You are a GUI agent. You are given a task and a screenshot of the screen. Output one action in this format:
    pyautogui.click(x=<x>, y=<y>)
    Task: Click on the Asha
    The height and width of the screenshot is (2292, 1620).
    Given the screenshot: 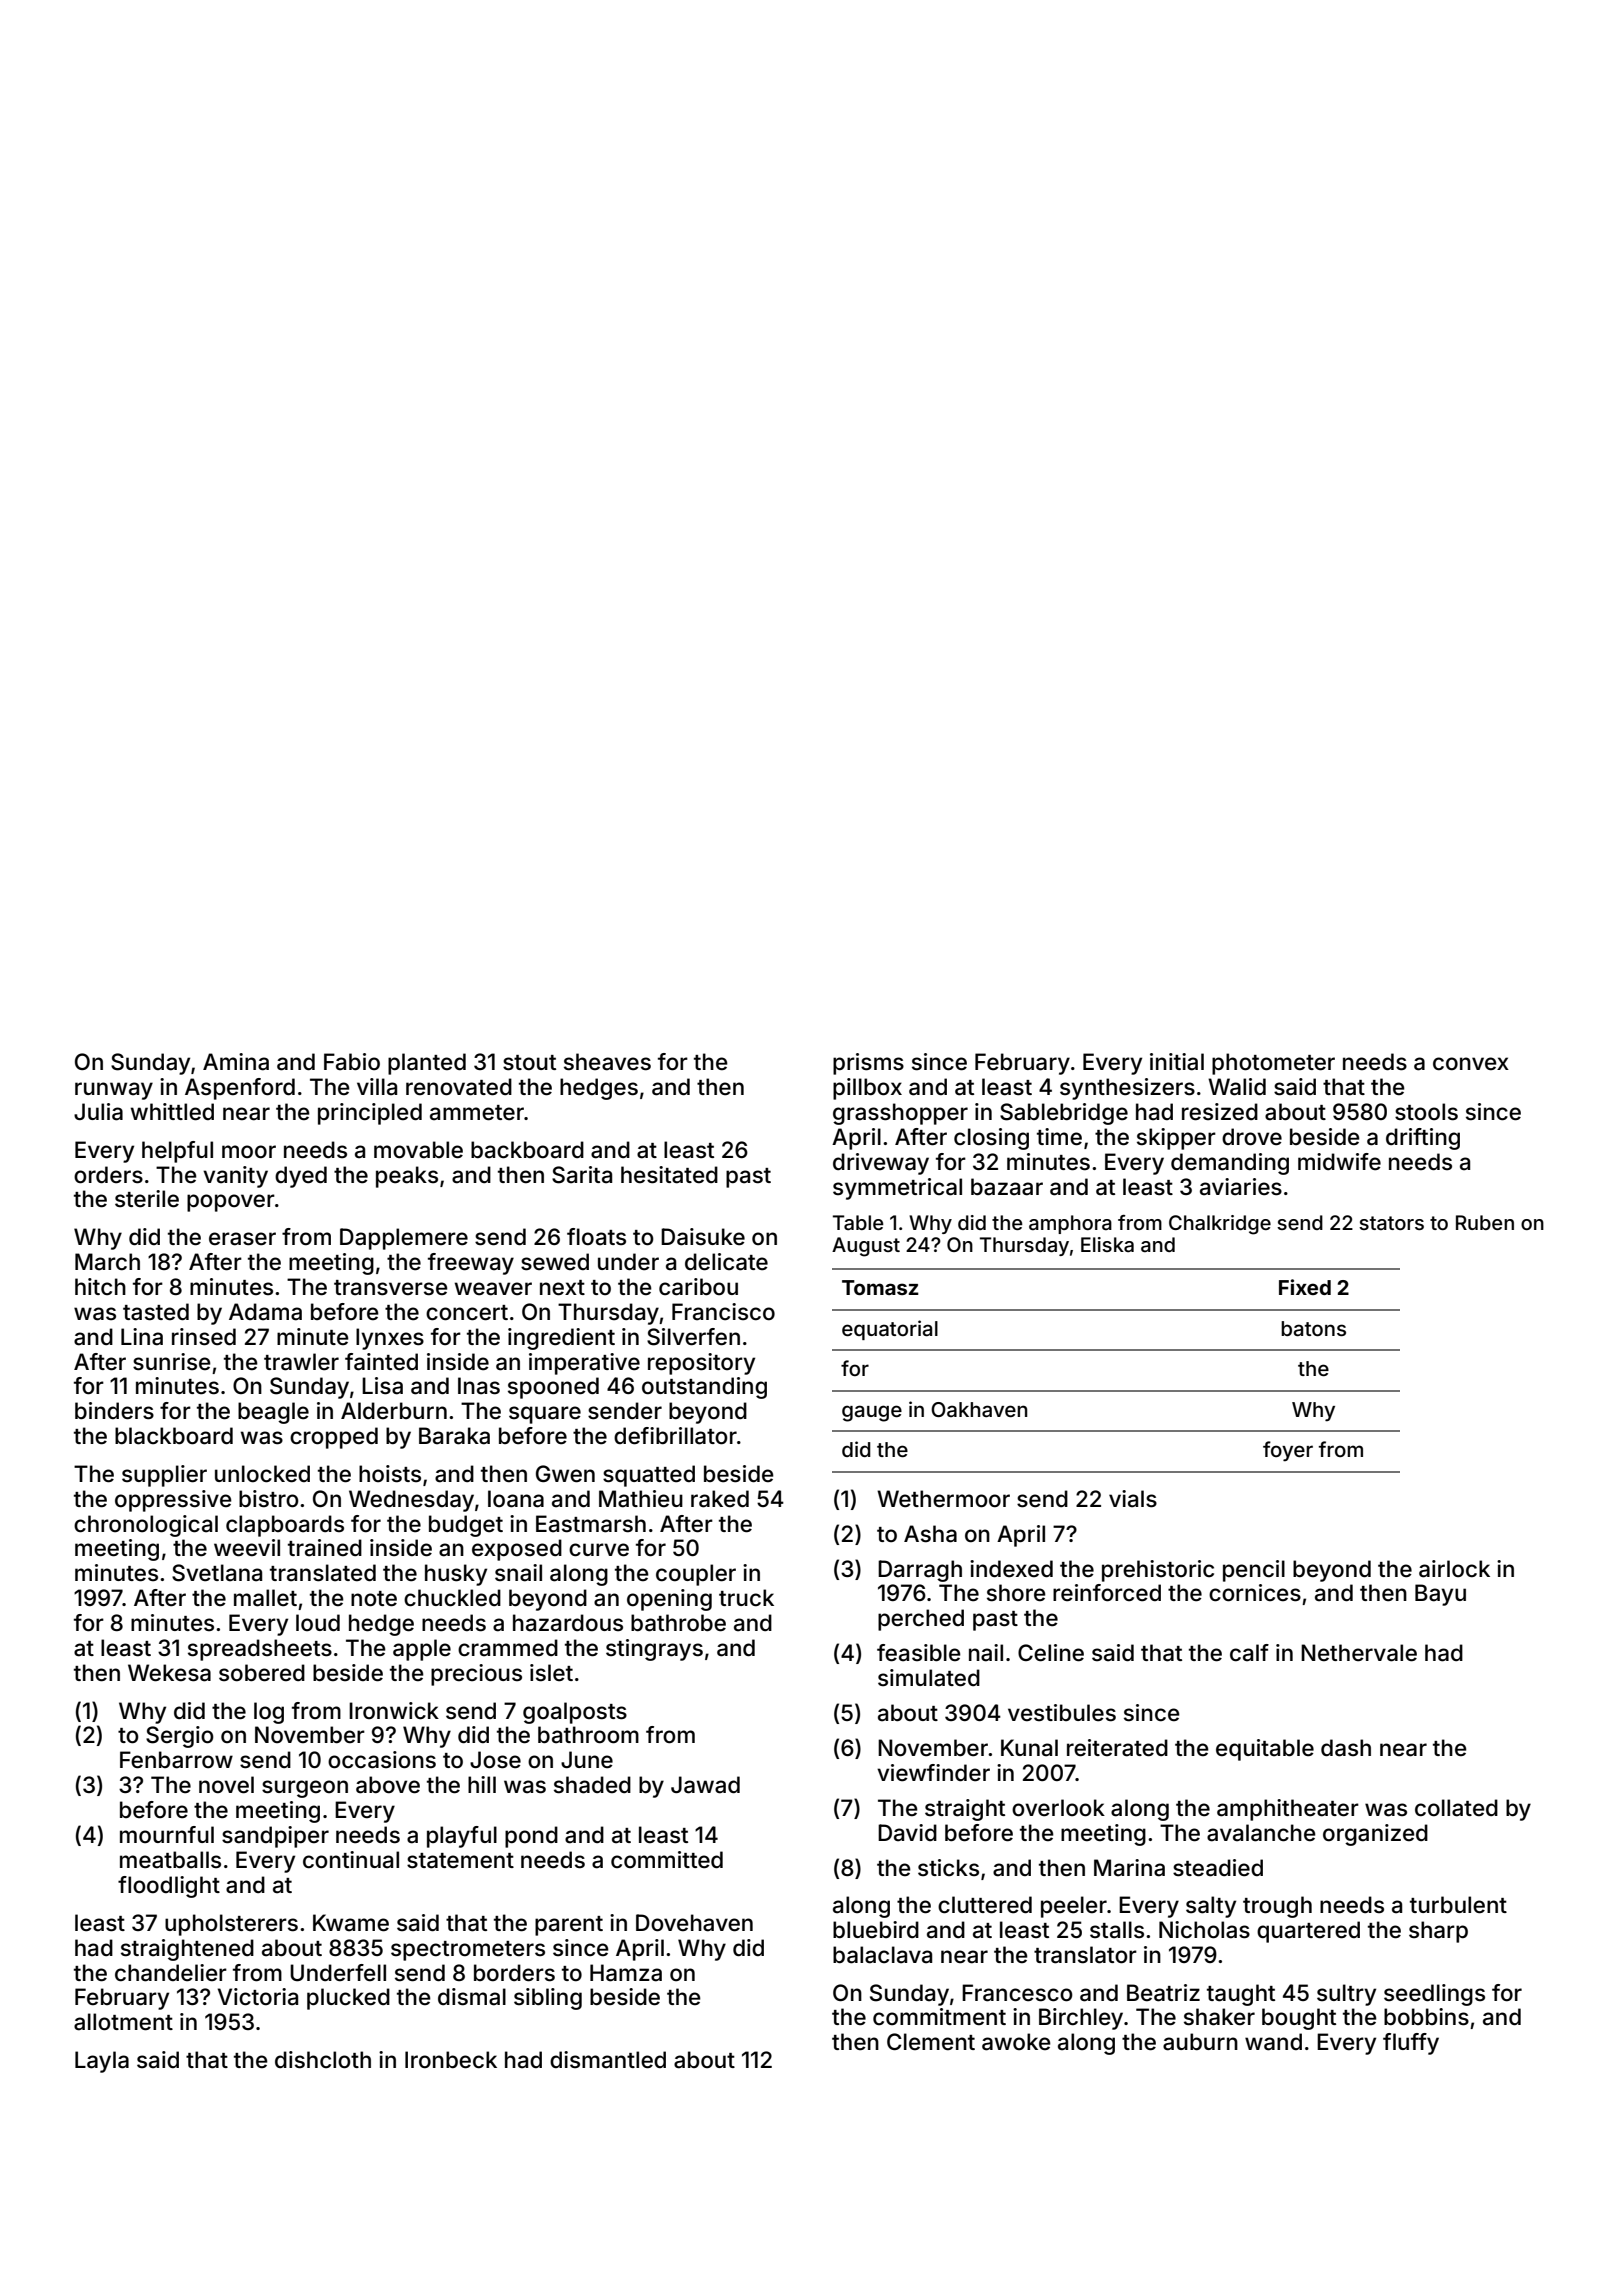 What is the action you would take?
    pyautogui.click(x=930, y=1534)
